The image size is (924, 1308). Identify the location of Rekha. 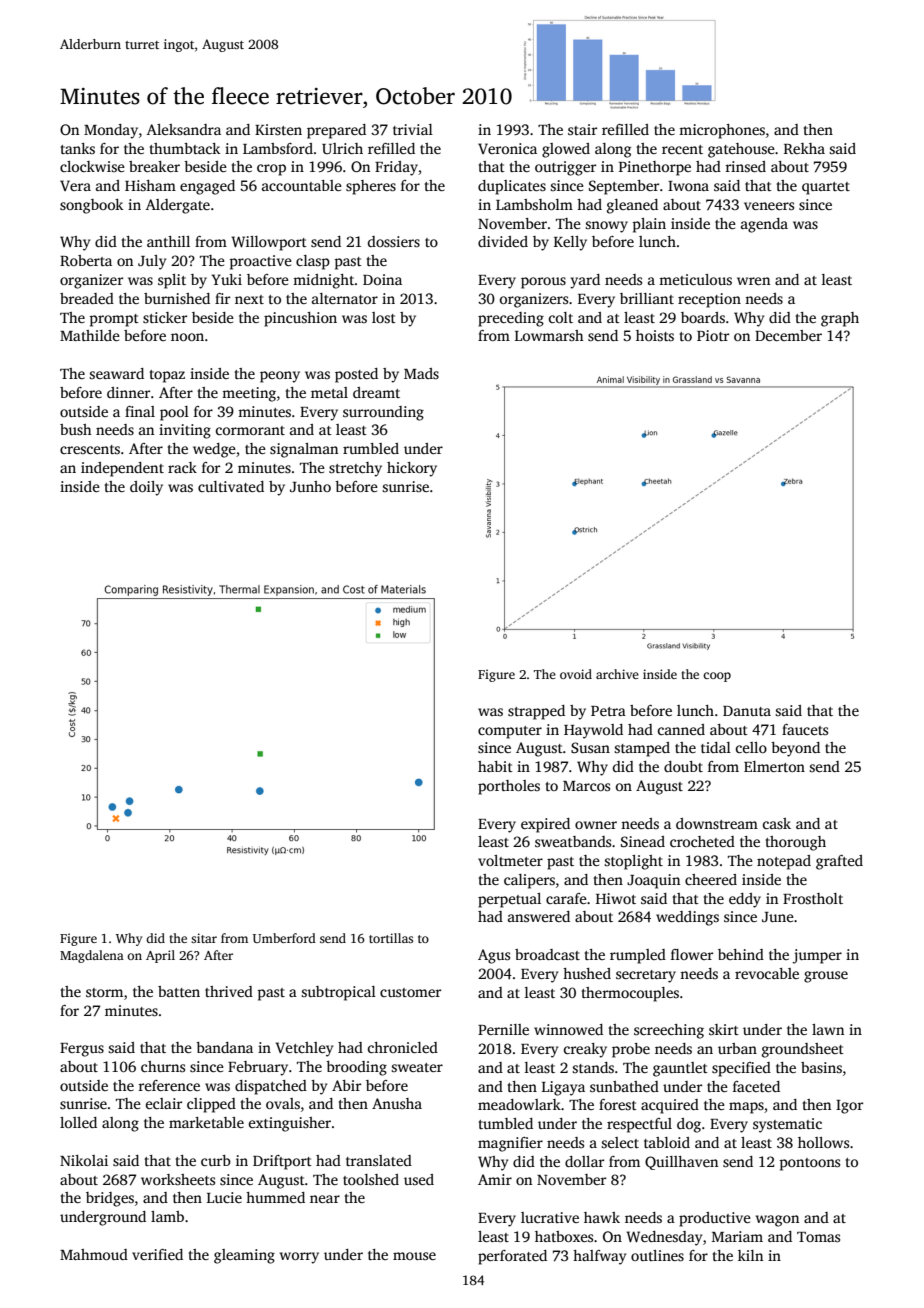
(804, 148).
